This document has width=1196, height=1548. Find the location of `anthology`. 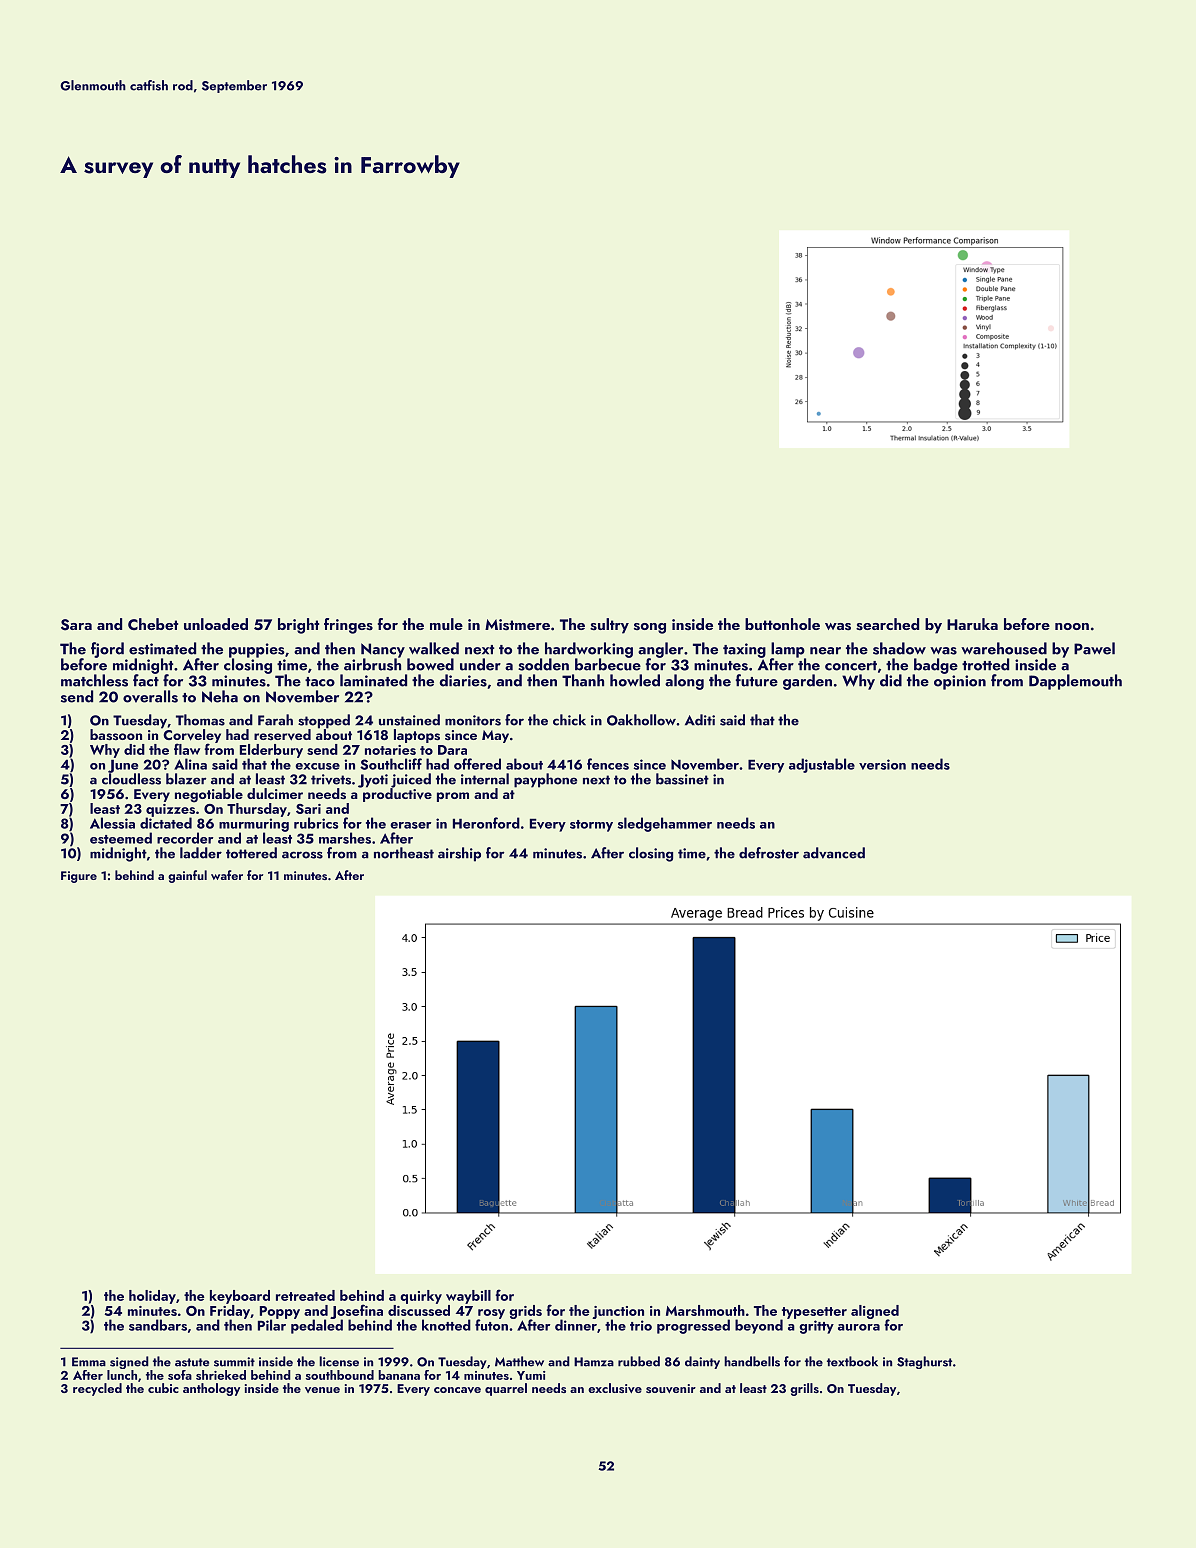

anthology is located at coordinates (211, 1389).
